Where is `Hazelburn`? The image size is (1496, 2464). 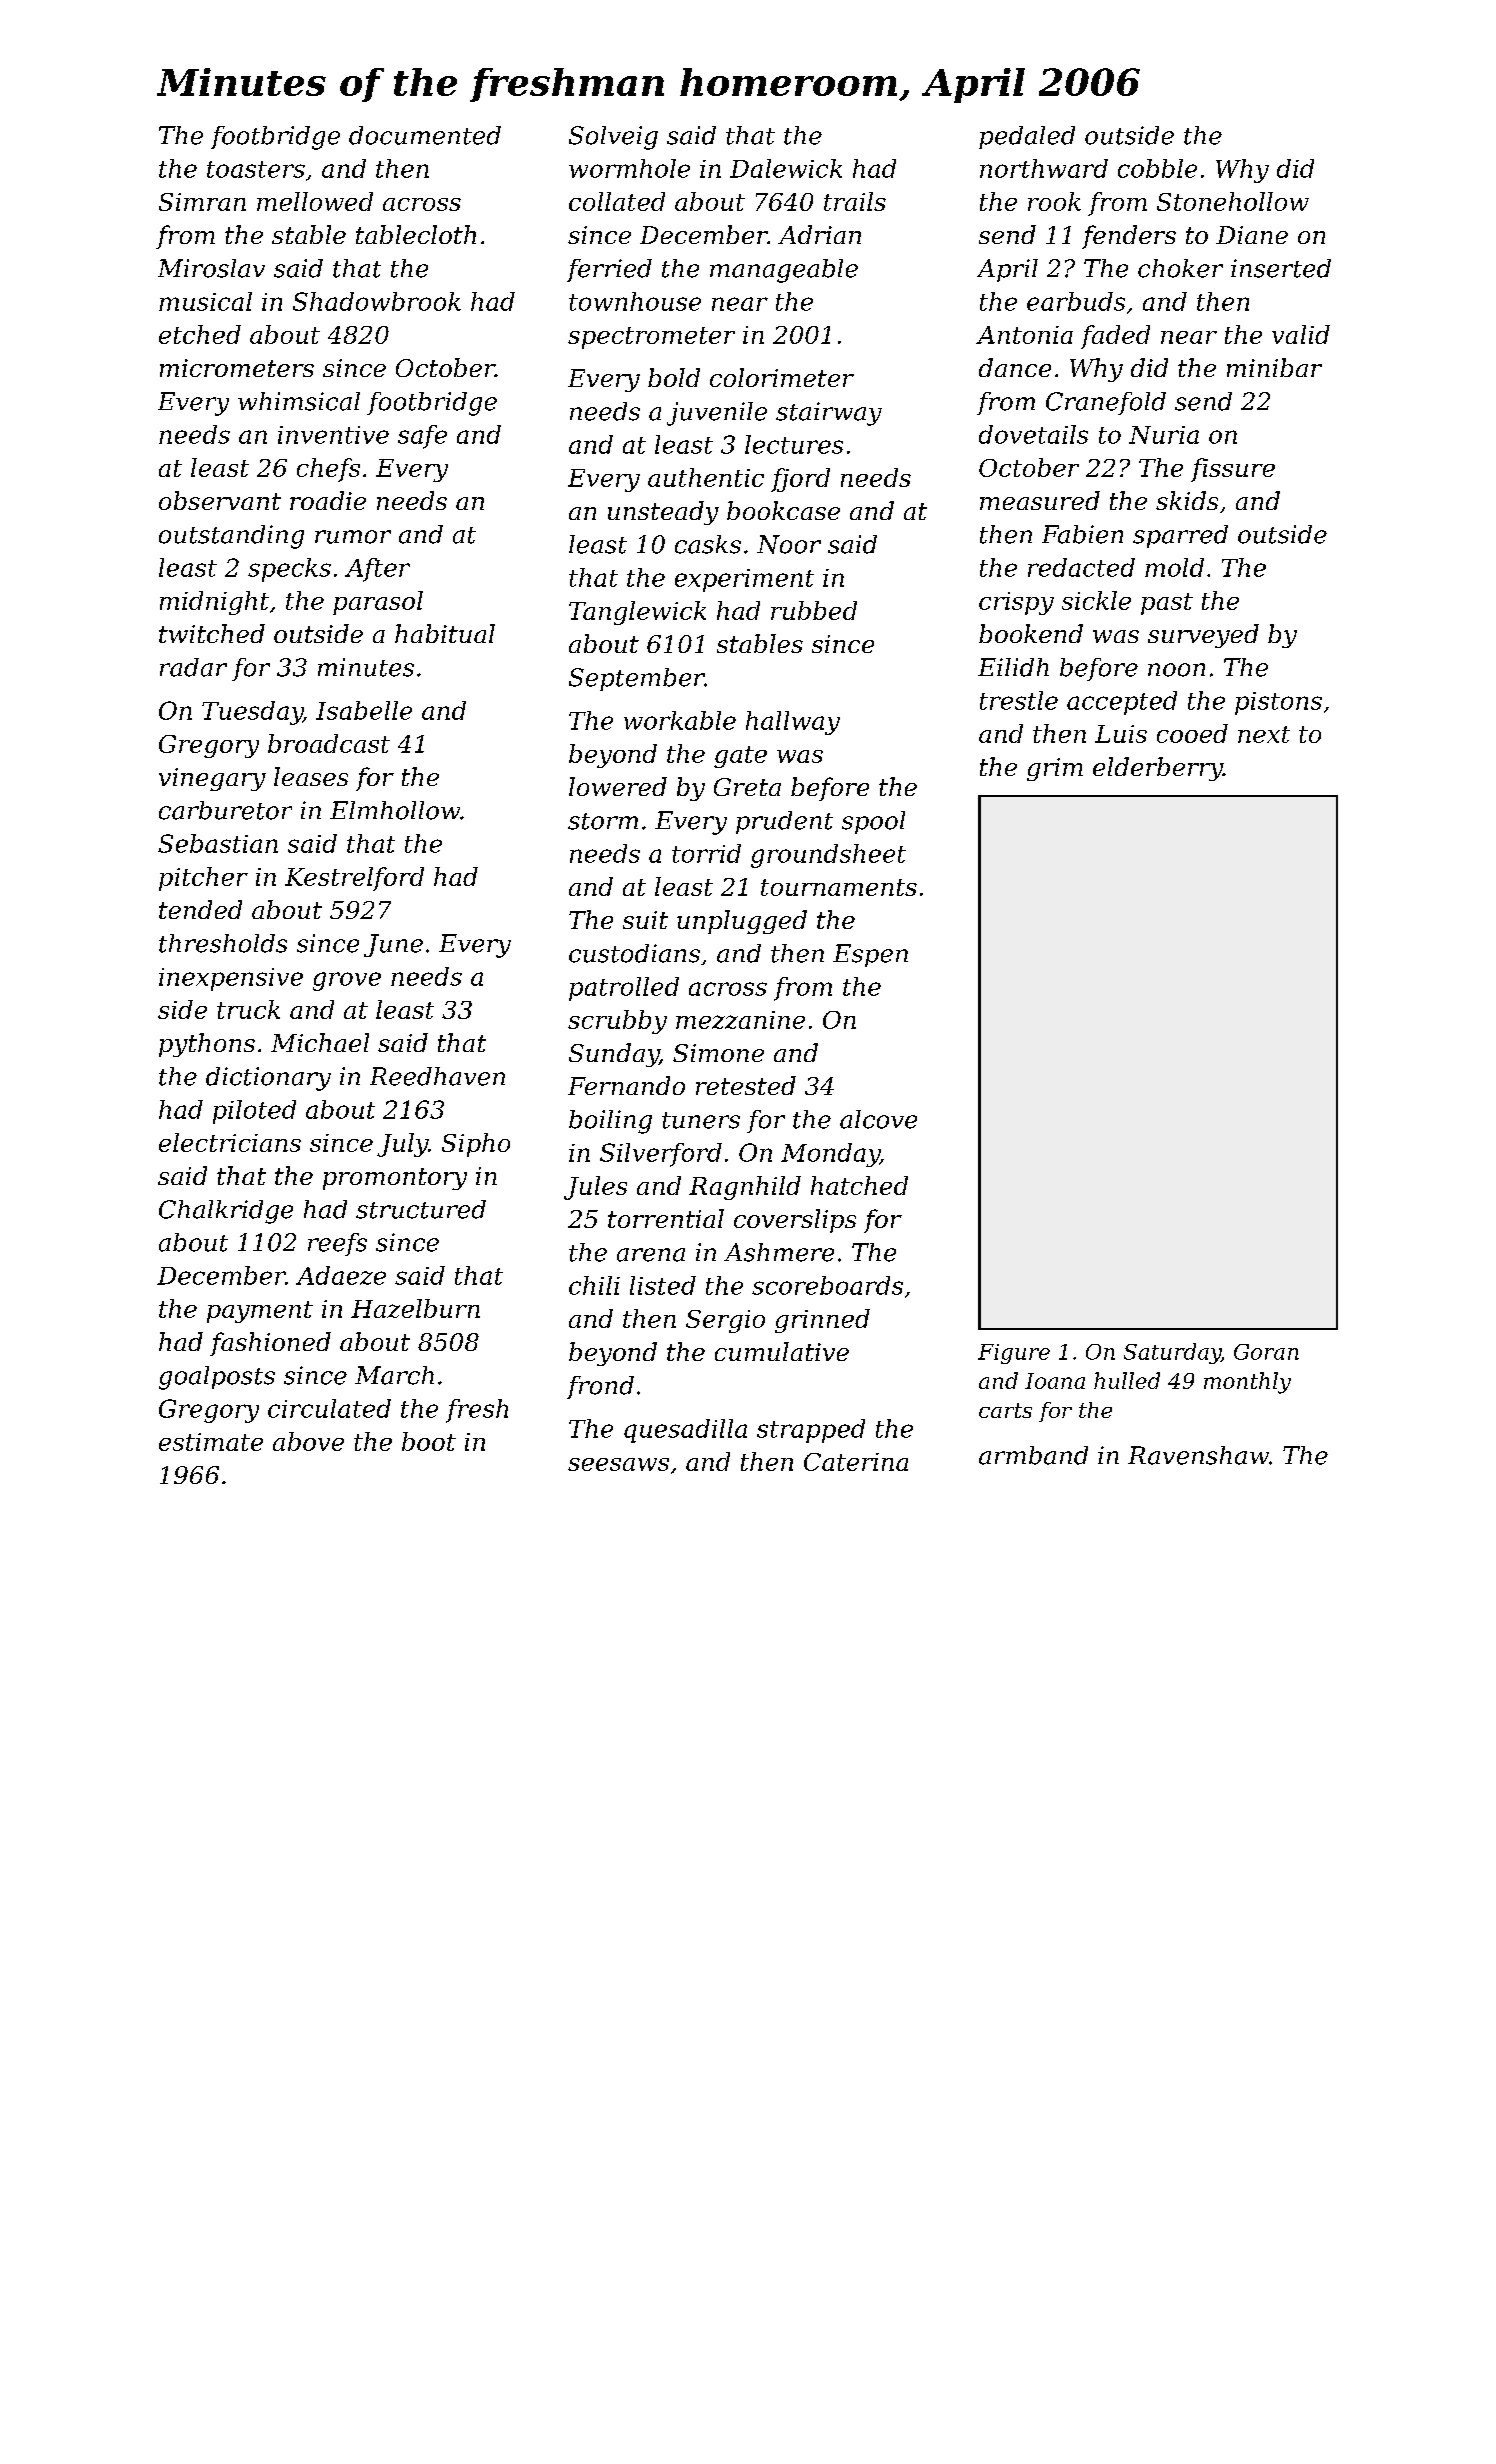 Hazelburn is located at coordinates (415, 1308).
